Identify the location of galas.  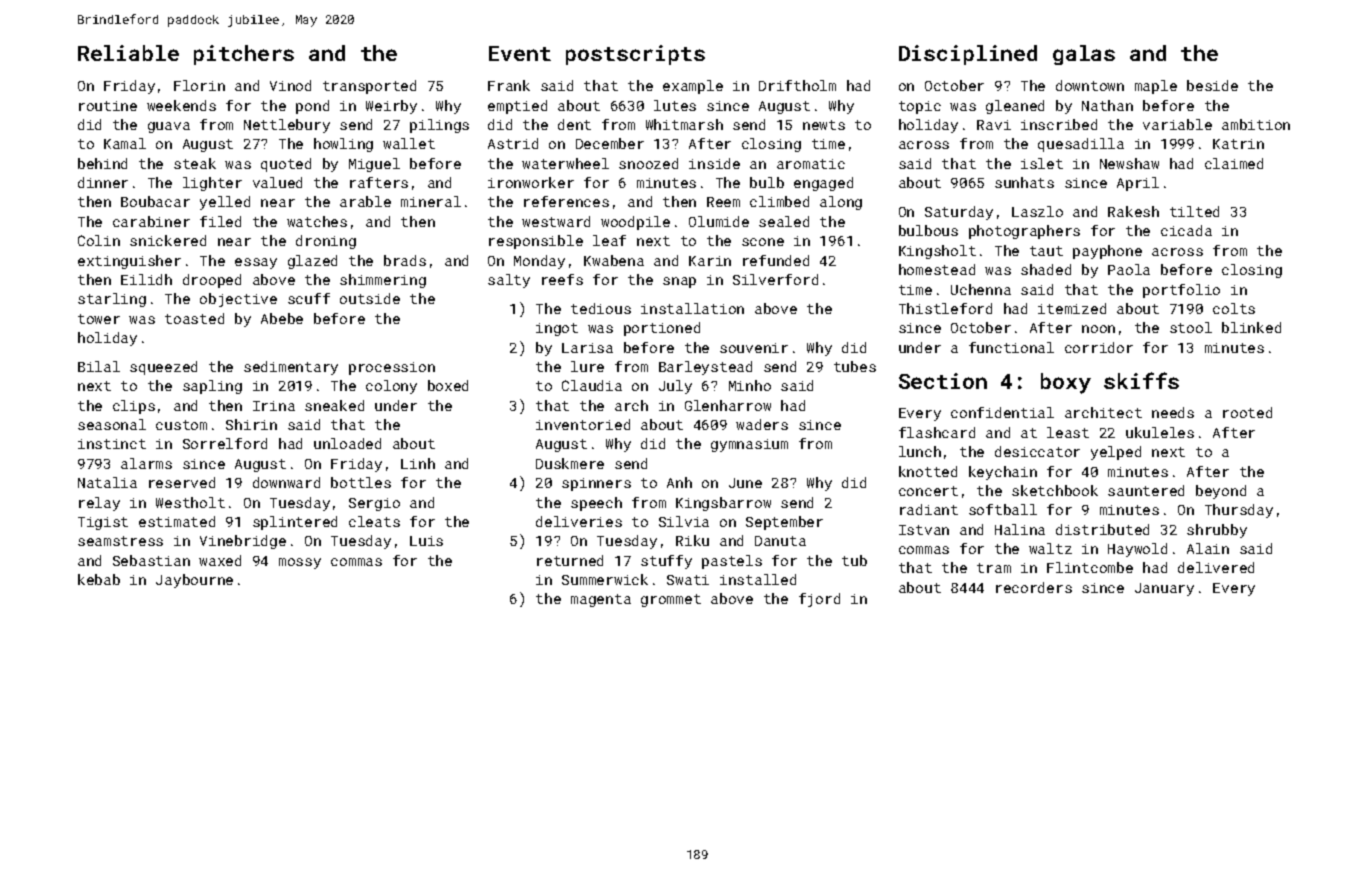
(1084, 55).
